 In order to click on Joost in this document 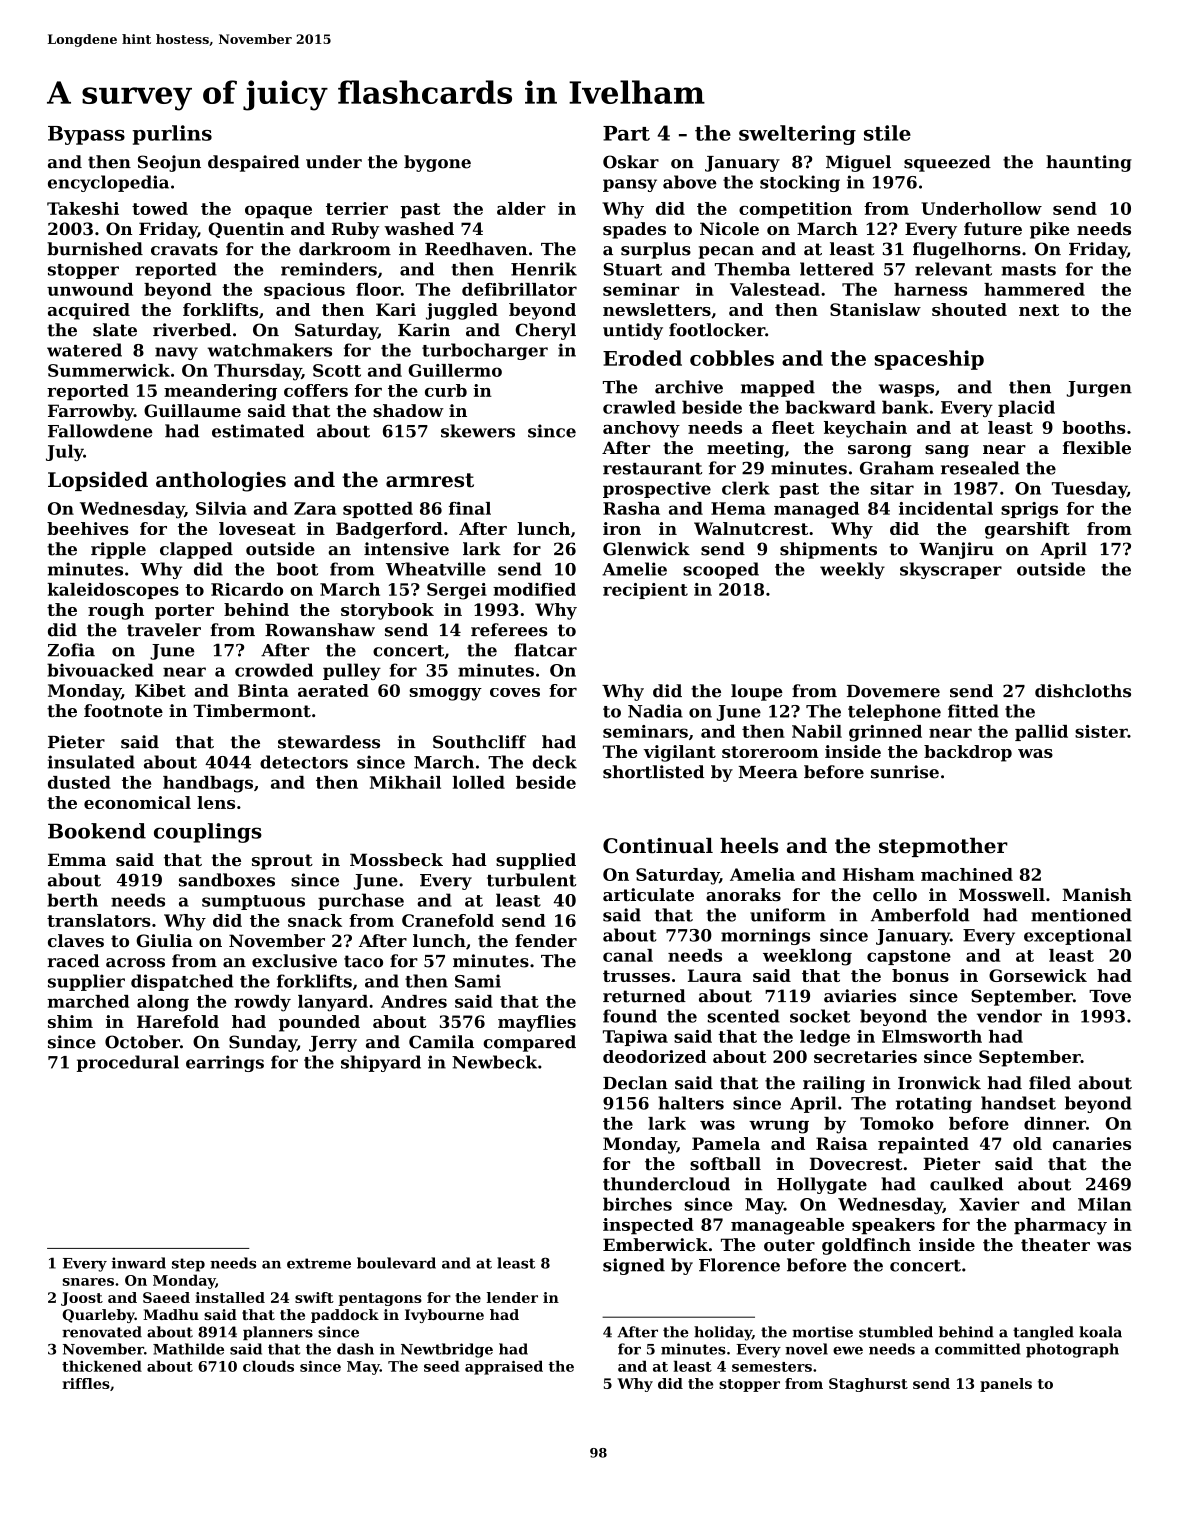, I will do `click(82, 1299)`.
